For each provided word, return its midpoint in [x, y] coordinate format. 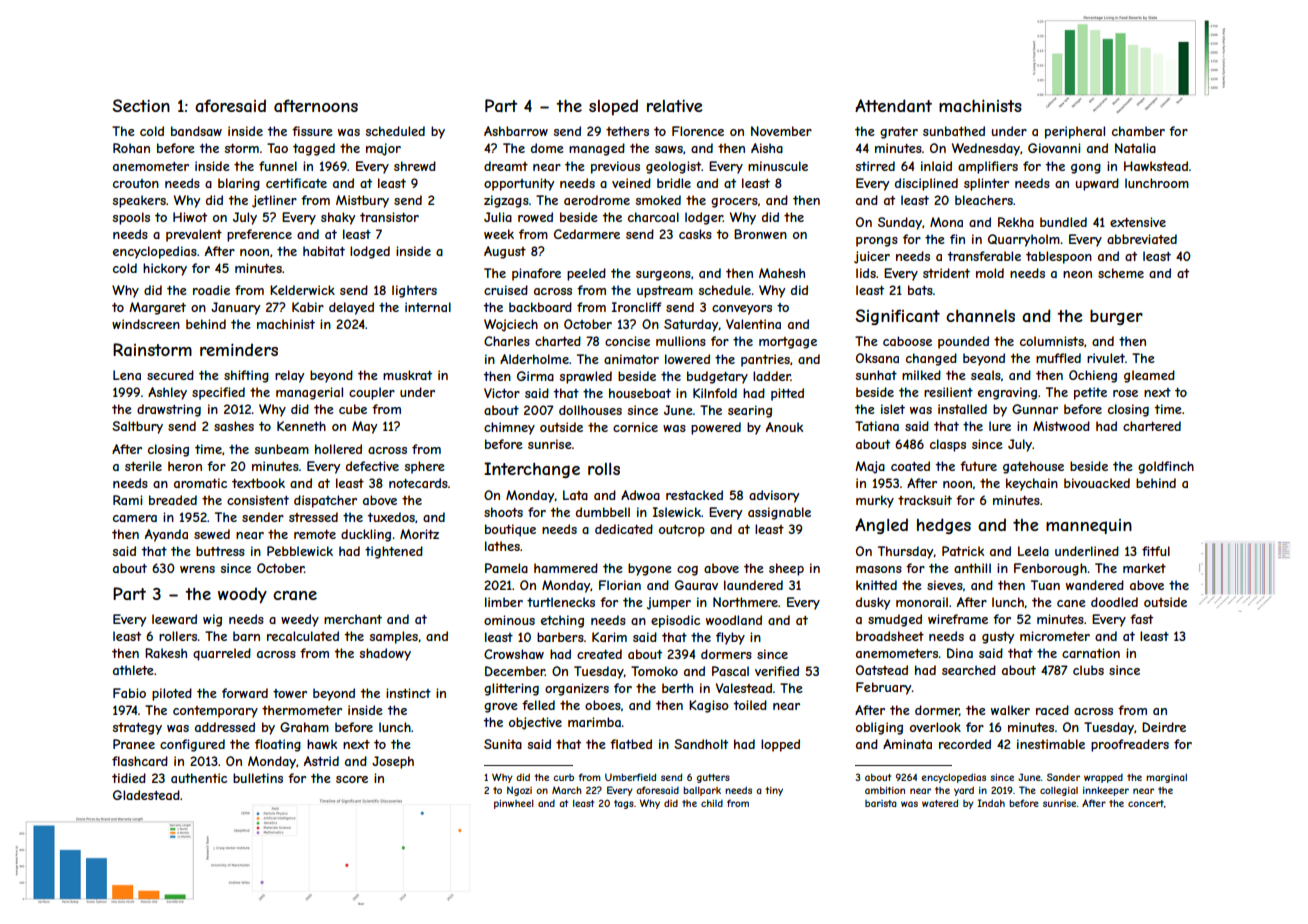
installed [962, 409]
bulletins [258, 778]
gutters [713, 778]
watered [940, 803]
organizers [577, 689]
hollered [338, 449]
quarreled [222, 654]
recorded [965, 744]
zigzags [506, 201]
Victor [502, 393]
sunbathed [954, 131]
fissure [312, 131]
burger [1116, 317]
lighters [414, 291]
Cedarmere [587, 234]
